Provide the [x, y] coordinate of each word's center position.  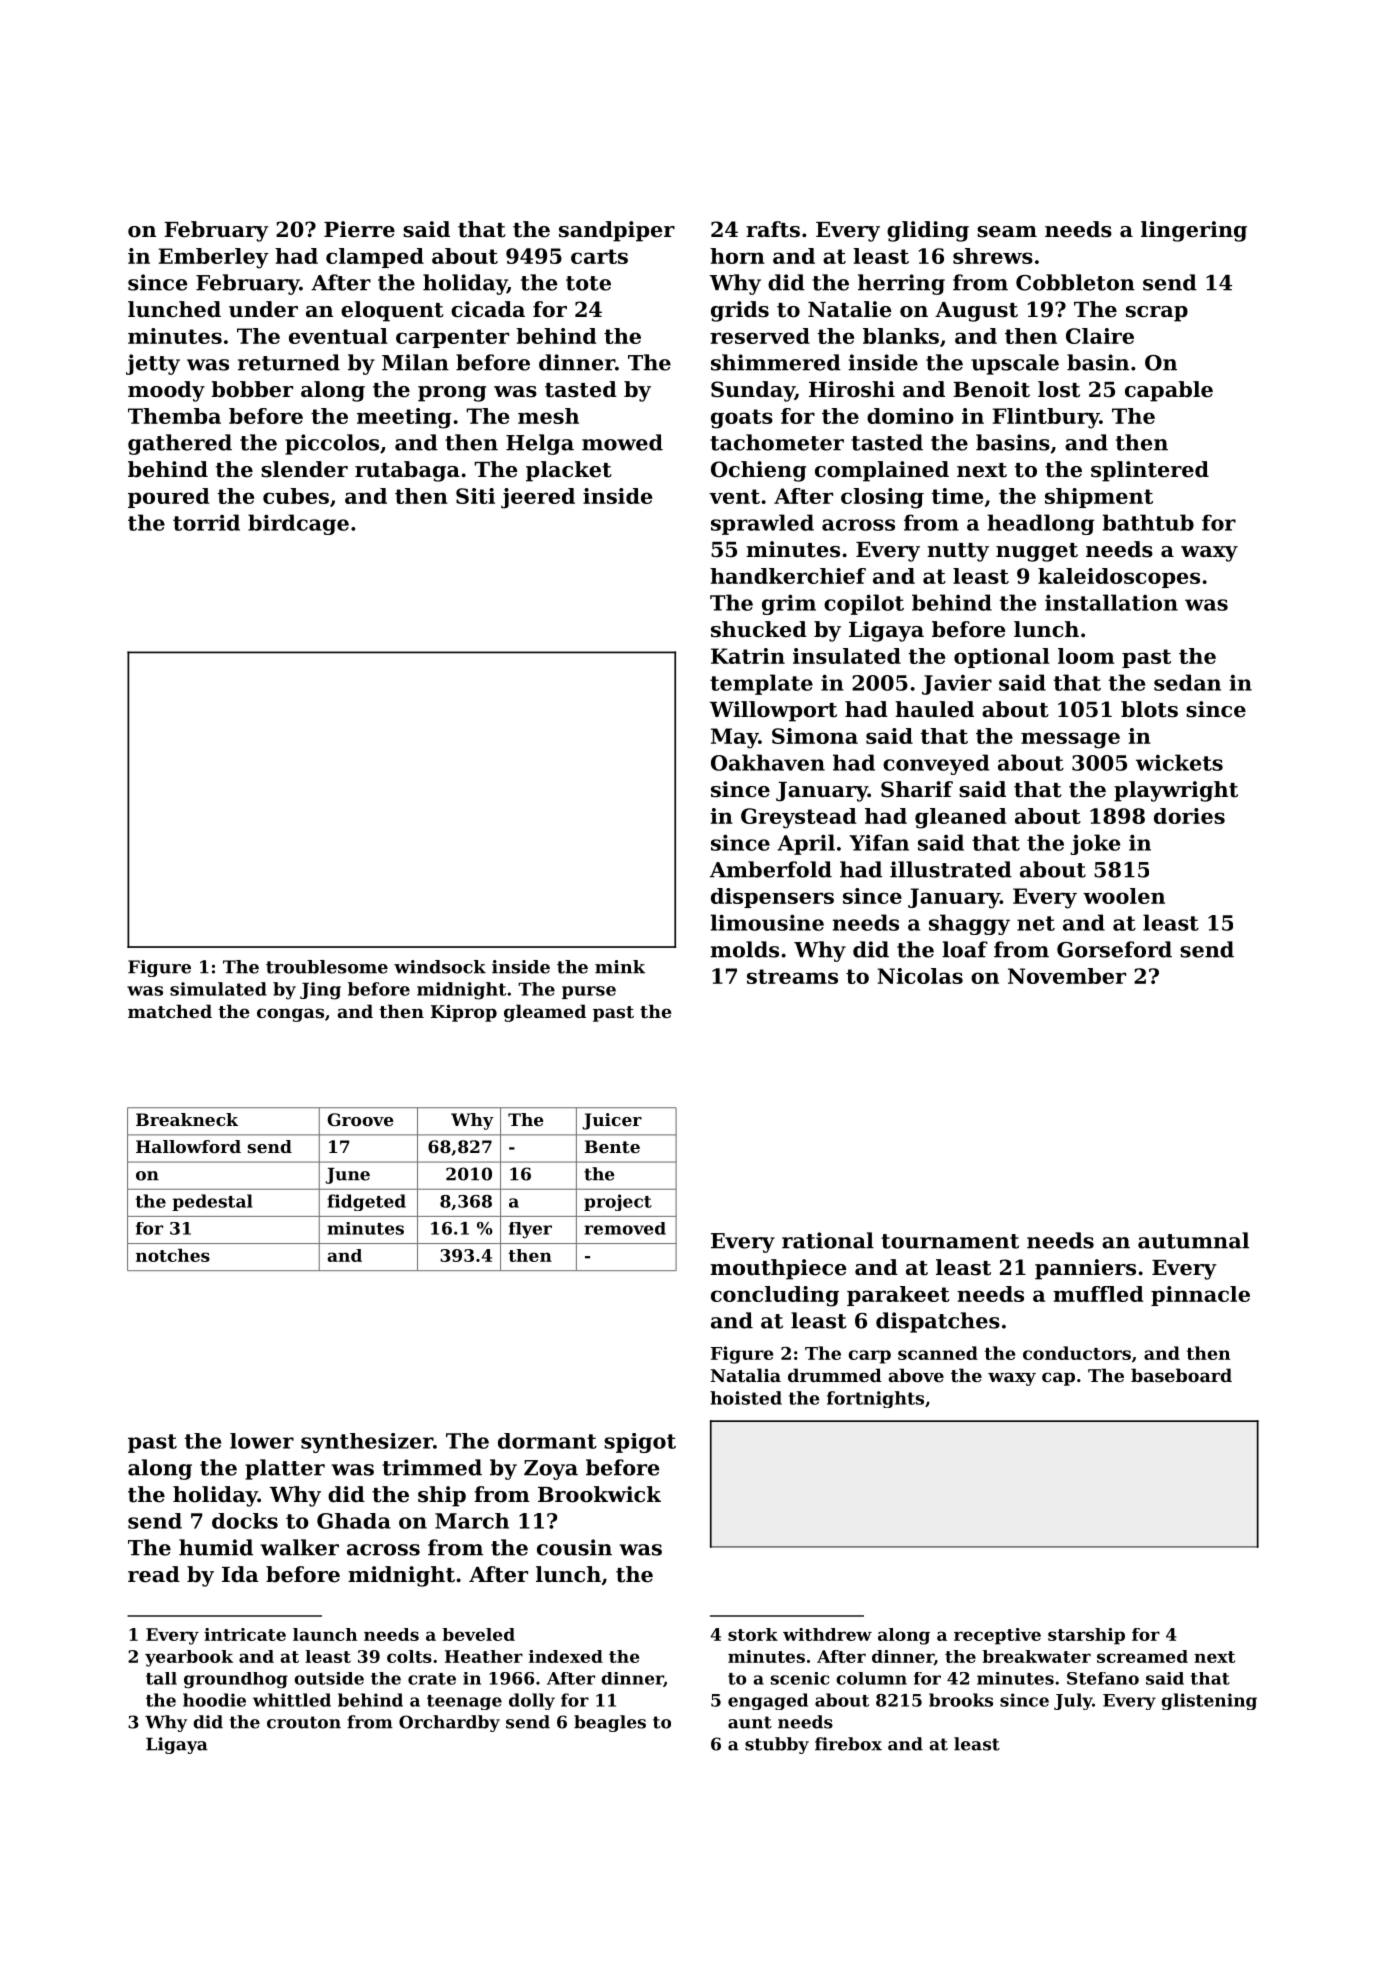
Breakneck [187, 1119]
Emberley [214, 258]
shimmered [776, 362]
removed [625, 1228]
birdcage [298, 524]
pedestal [212, 1202]
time [957, 496]
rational [828, 1240]
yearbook [189, 1658]
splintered [1150, 471]
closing [882, 498]
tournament [950, 1241]
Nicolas [920, 976]
